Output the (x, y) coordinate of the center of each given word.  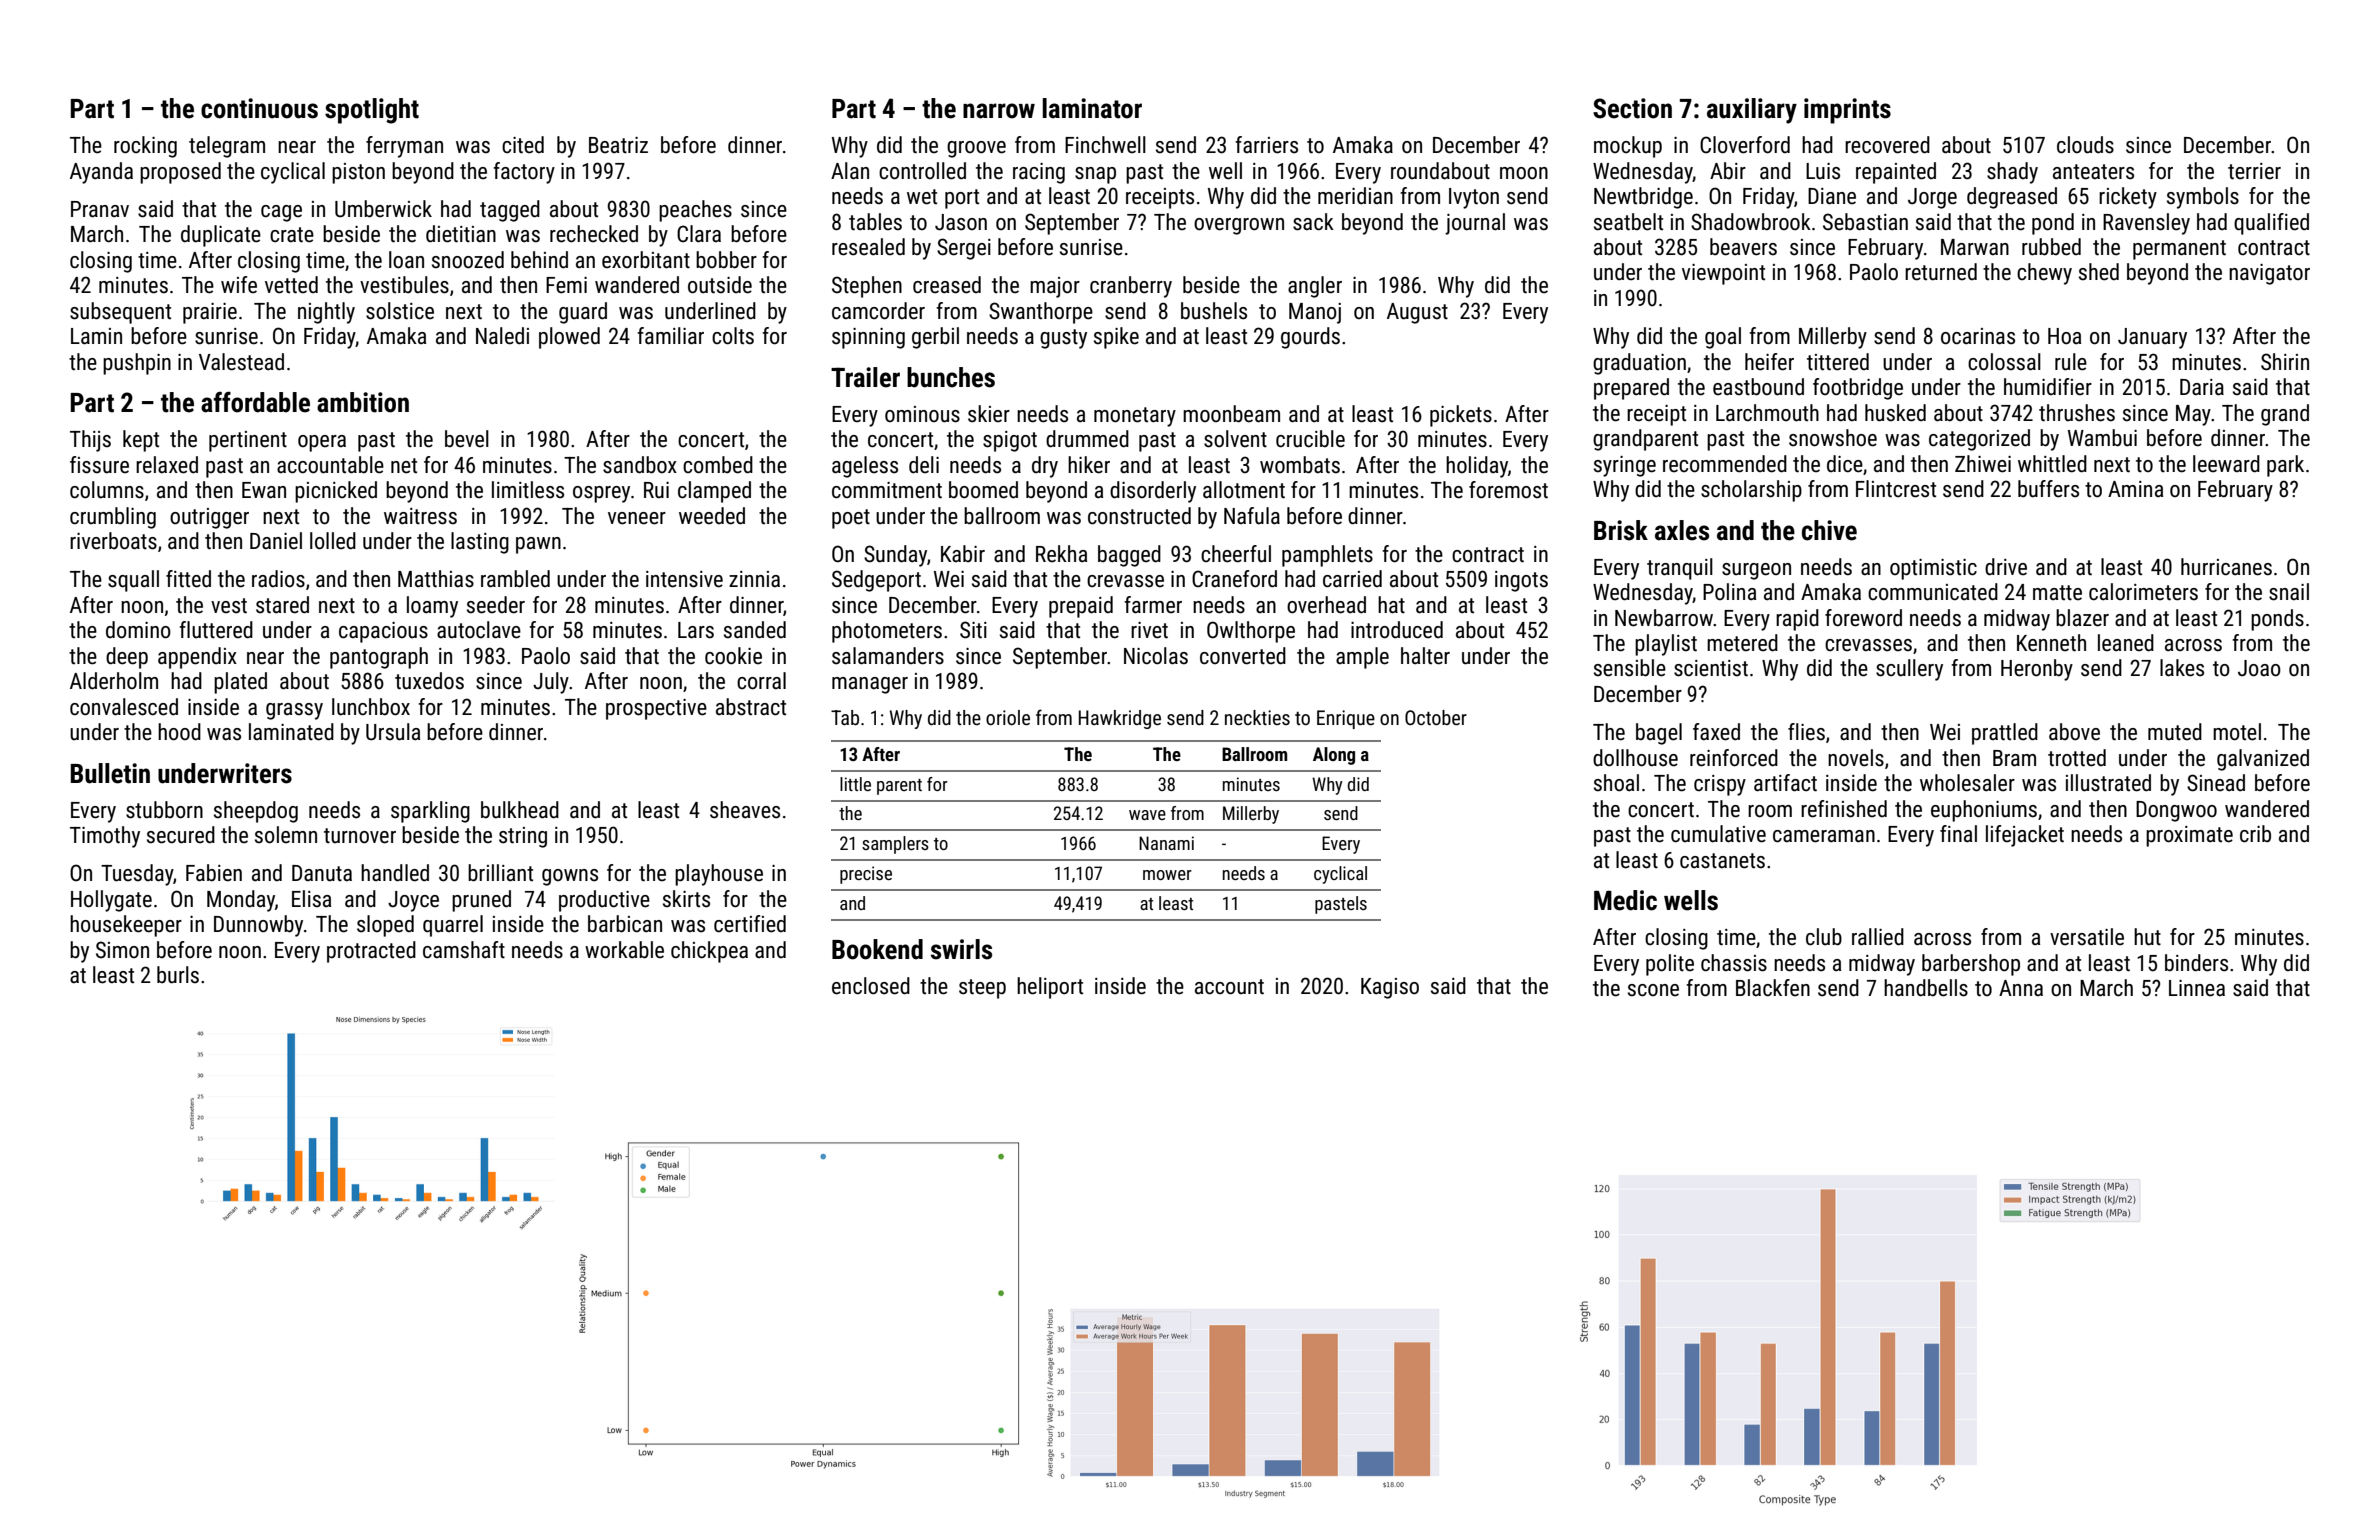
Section (1632, 108)
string (523, 837)
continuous (259, 108)
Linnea (2197, 988)
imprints (1847, 111)
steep (982, 989)
